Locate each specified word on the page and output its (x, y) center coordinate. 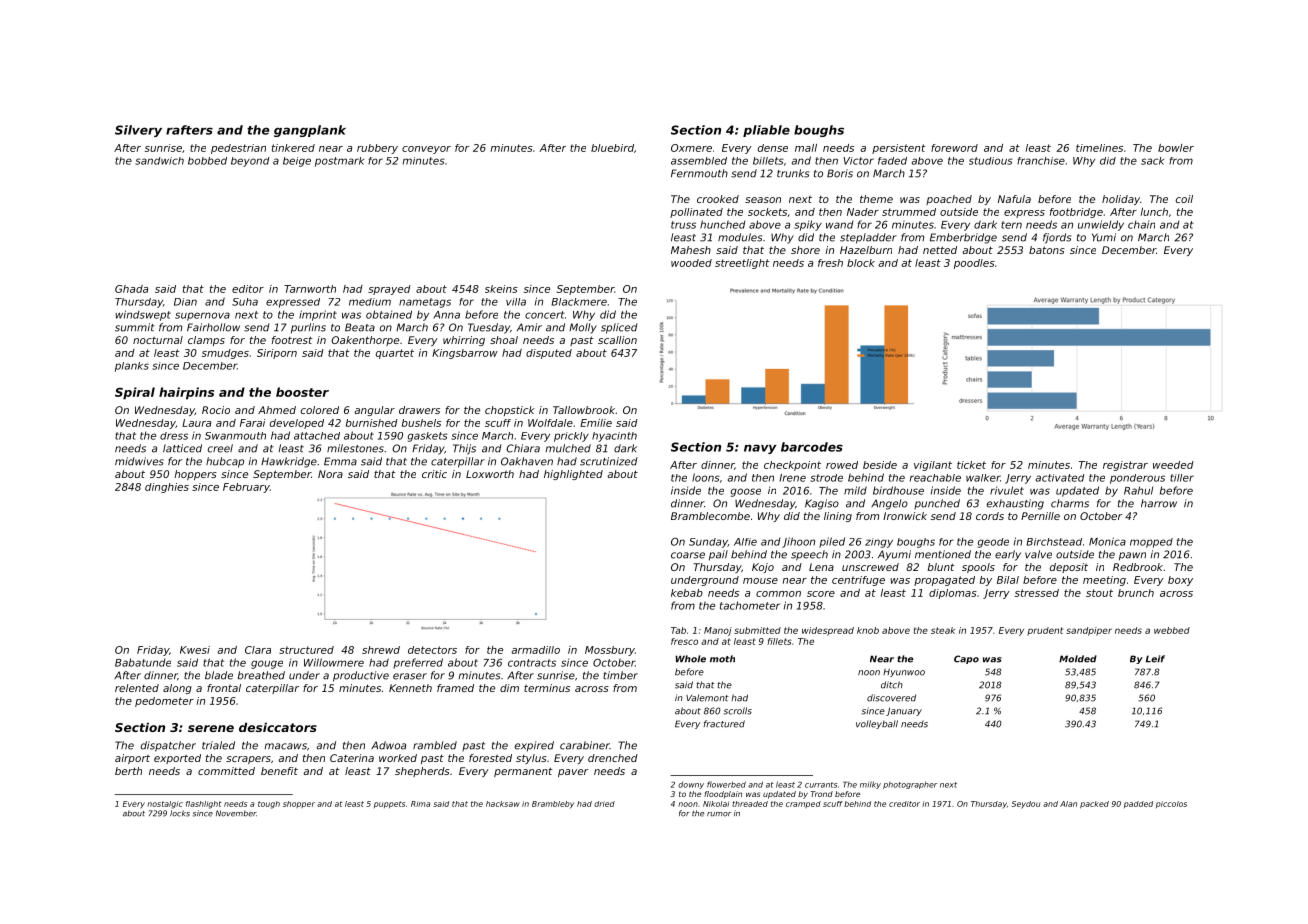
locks (180, 813)
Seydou (1026, 805)
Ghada (131, 289)
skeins (501, 289)
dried (604, 804)
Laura (196, 423)
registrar (1125, 466)
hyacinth (614, 437)
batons (1047, 250)
